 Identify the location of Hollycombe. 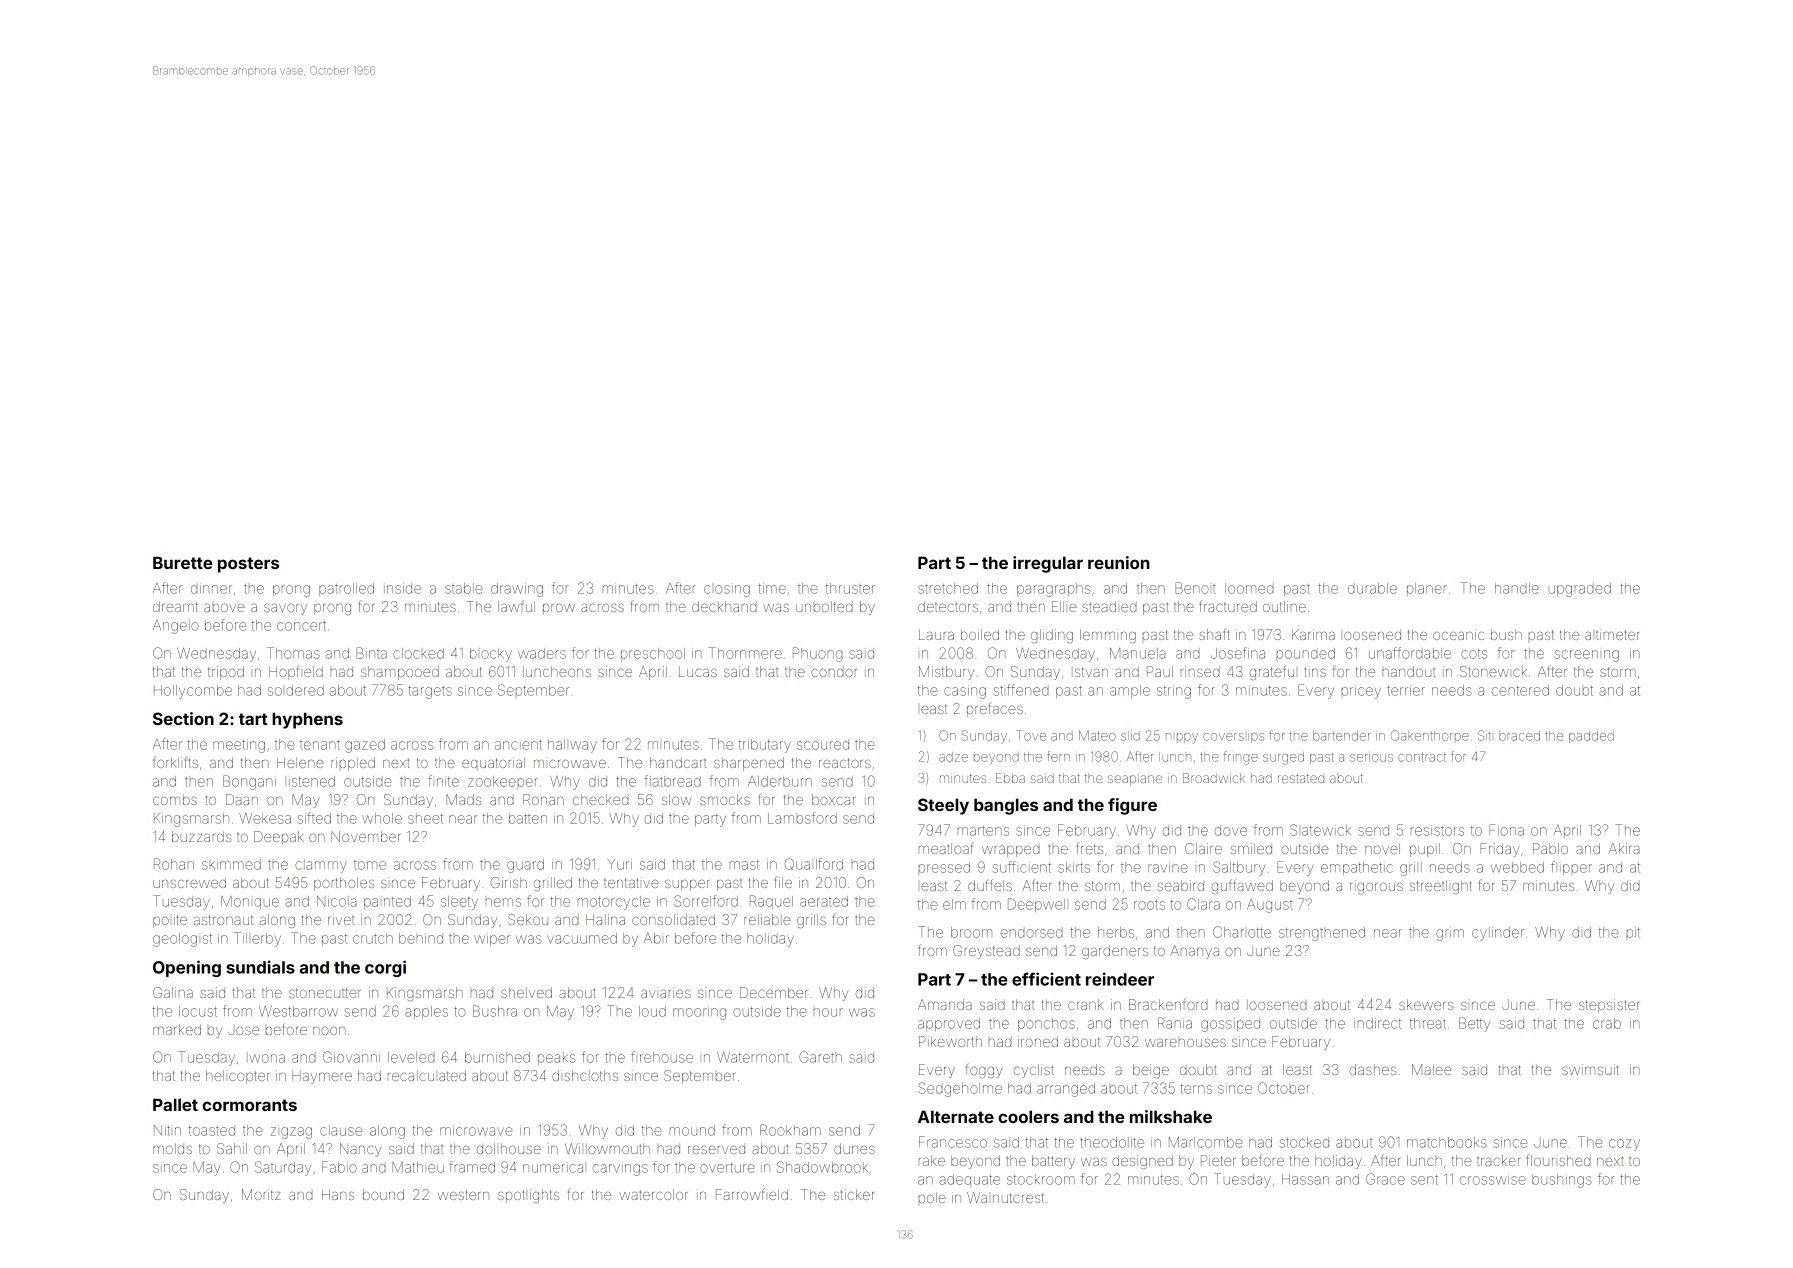
(193, 692).
